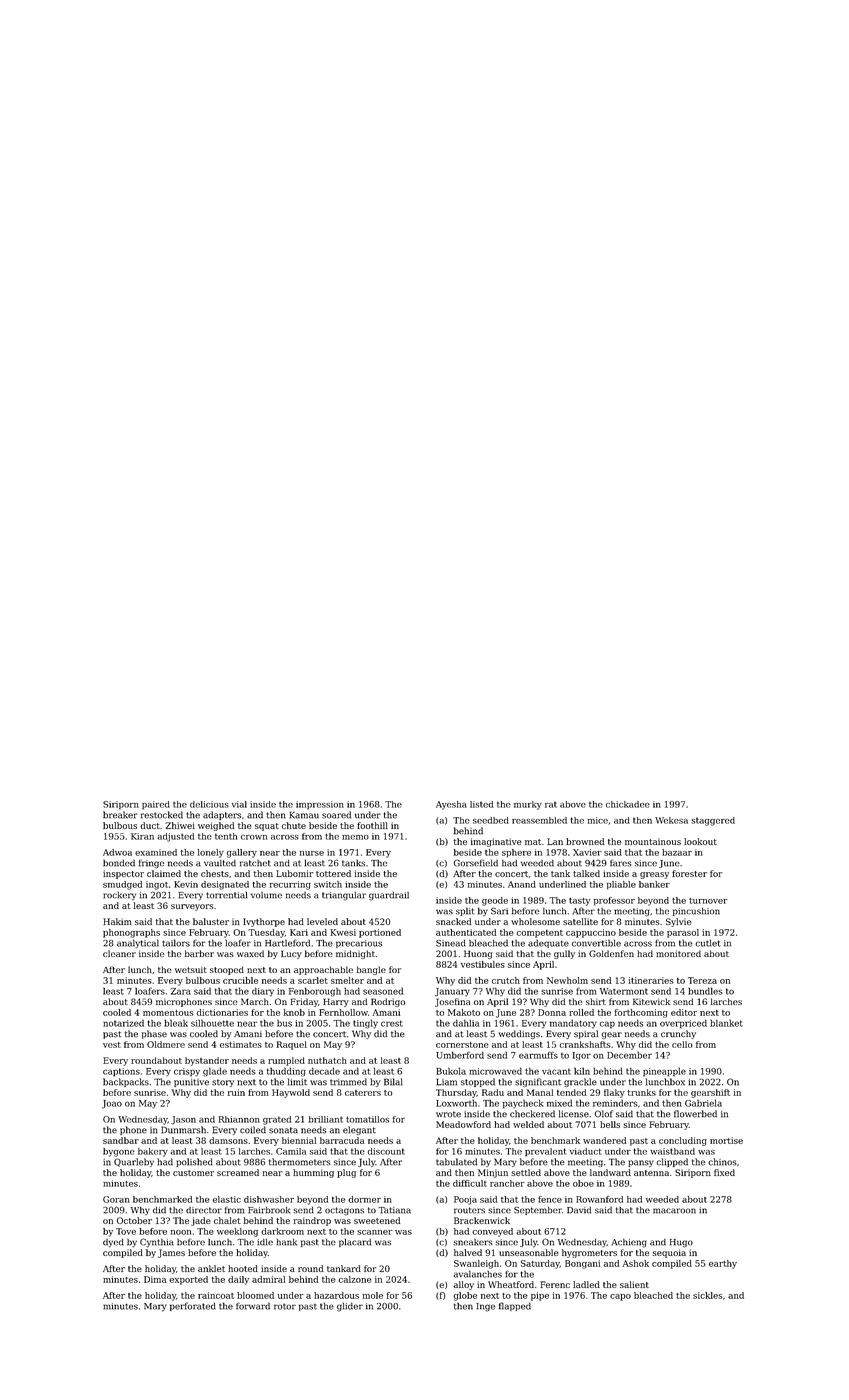 The width and height of the screenshot is (849, 1400). I want to click on globe, so click(465, 1296).
